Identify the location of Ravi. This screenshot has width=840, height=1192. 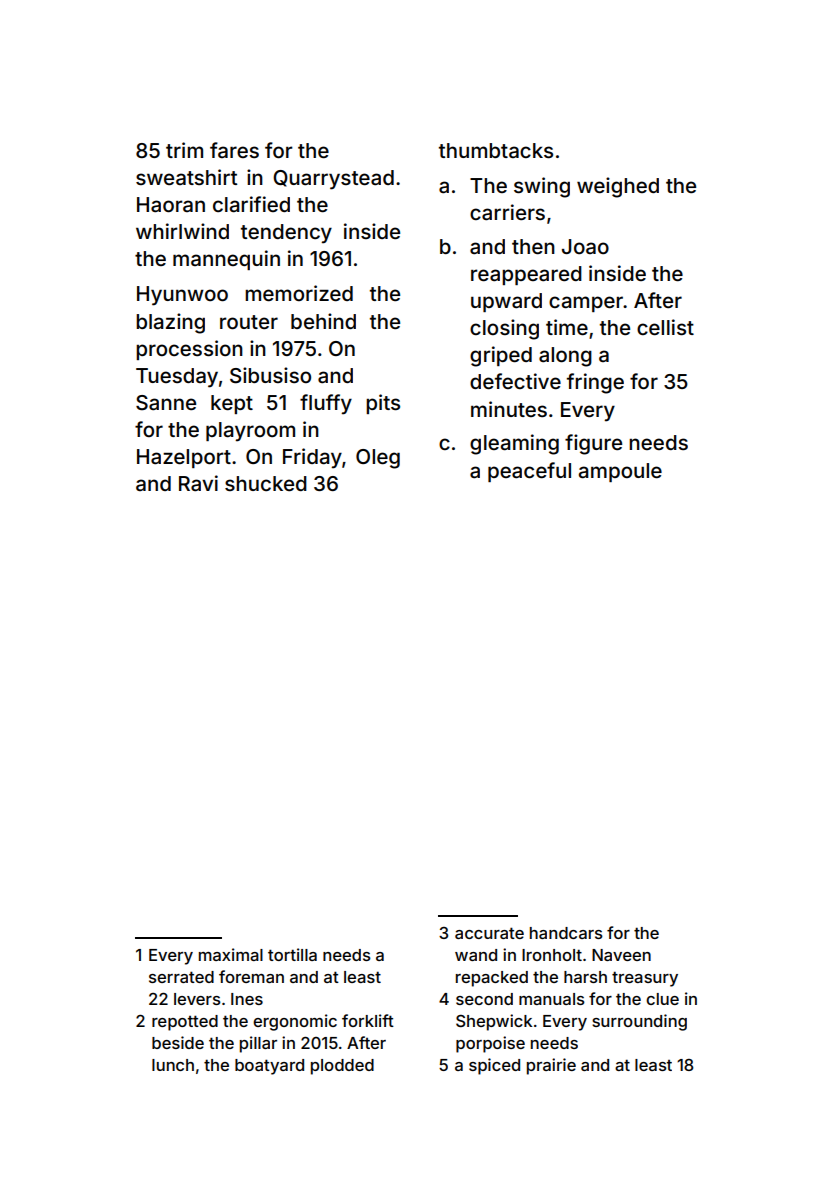
(198, 483).
